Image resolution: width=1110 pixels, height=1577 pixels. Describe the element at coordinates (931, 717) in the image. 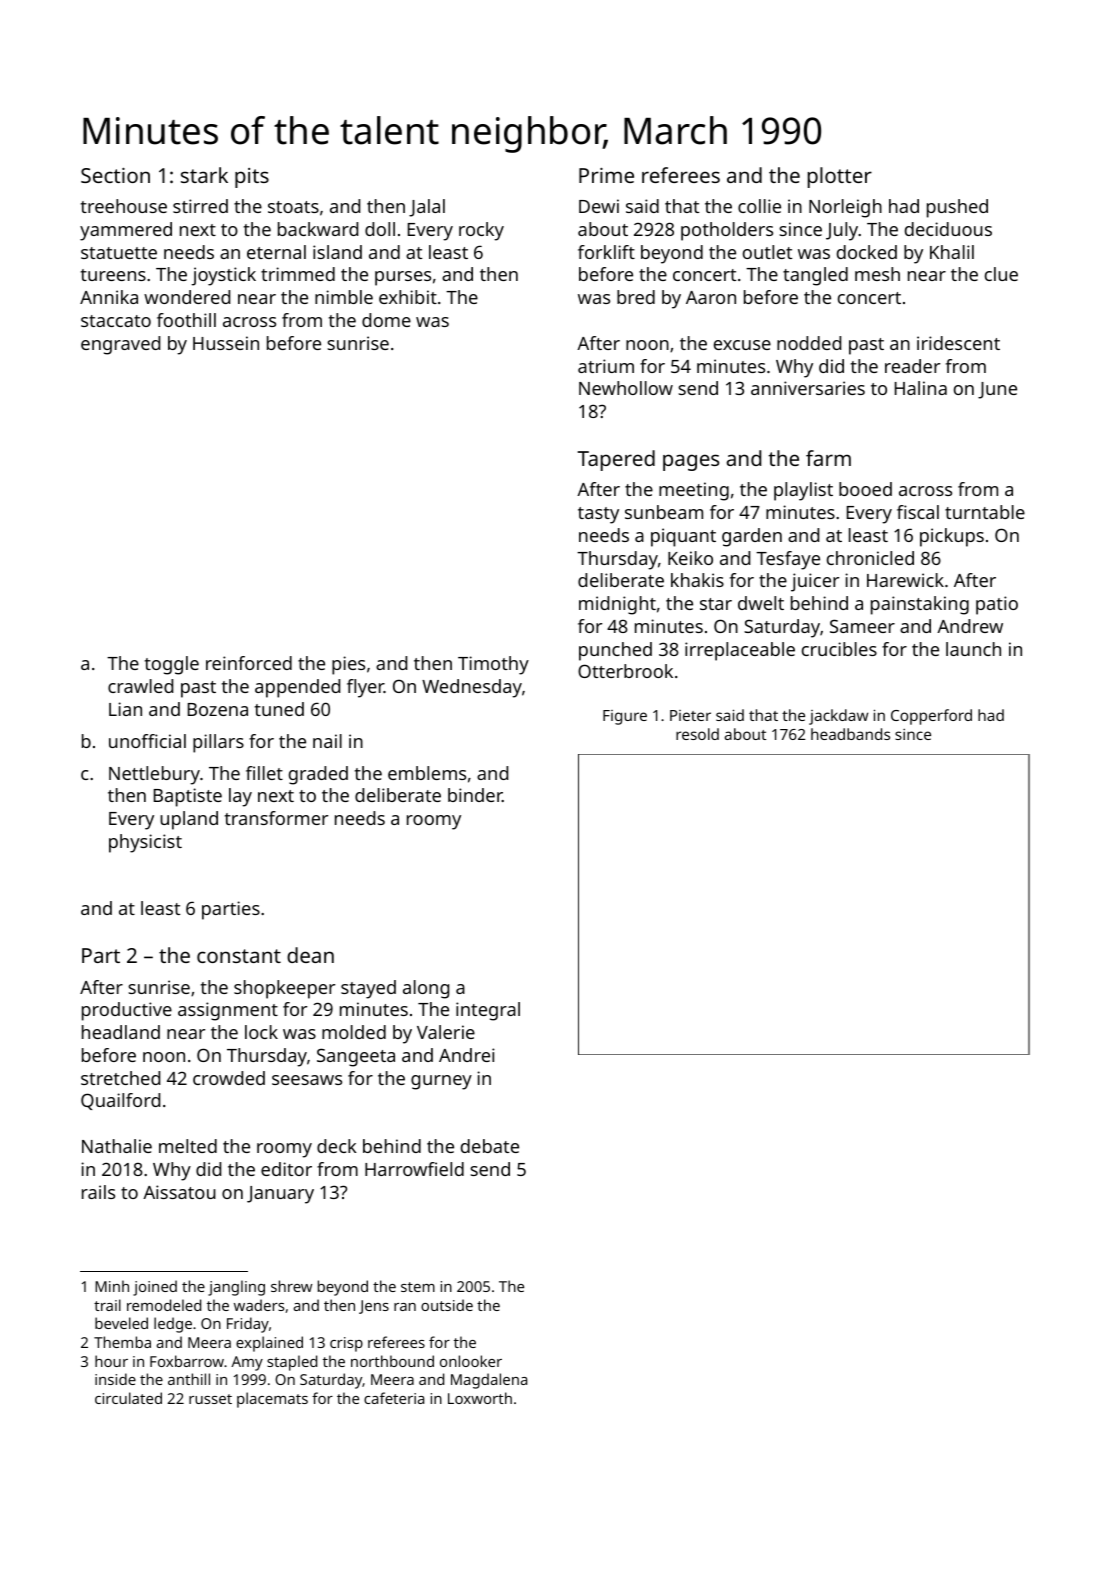

I see `Copperford` at that location.
